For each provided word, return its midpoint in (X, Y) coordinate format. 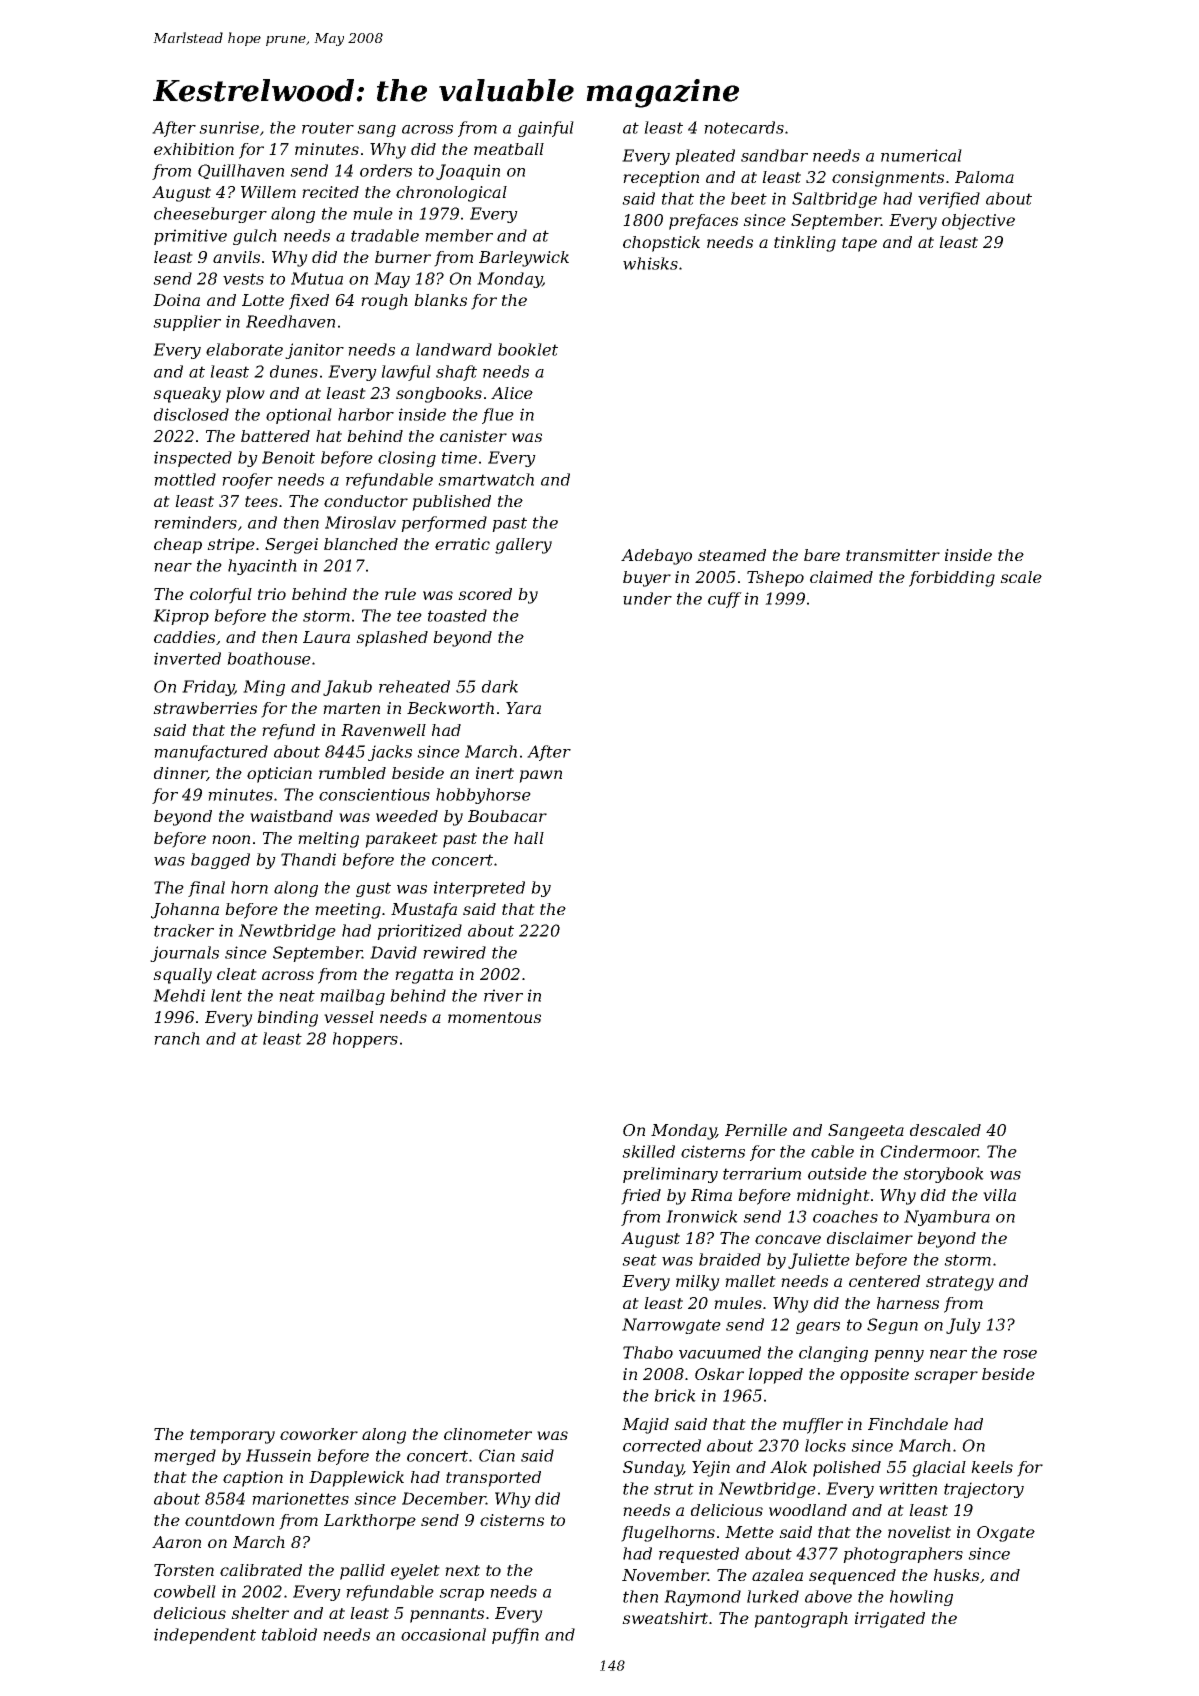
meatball (509, 149)
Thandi (308, 859)
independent (205, 1636)
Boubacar (507, 816)
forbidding (952, 579)
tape (859, 244)
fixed (309, 302)
